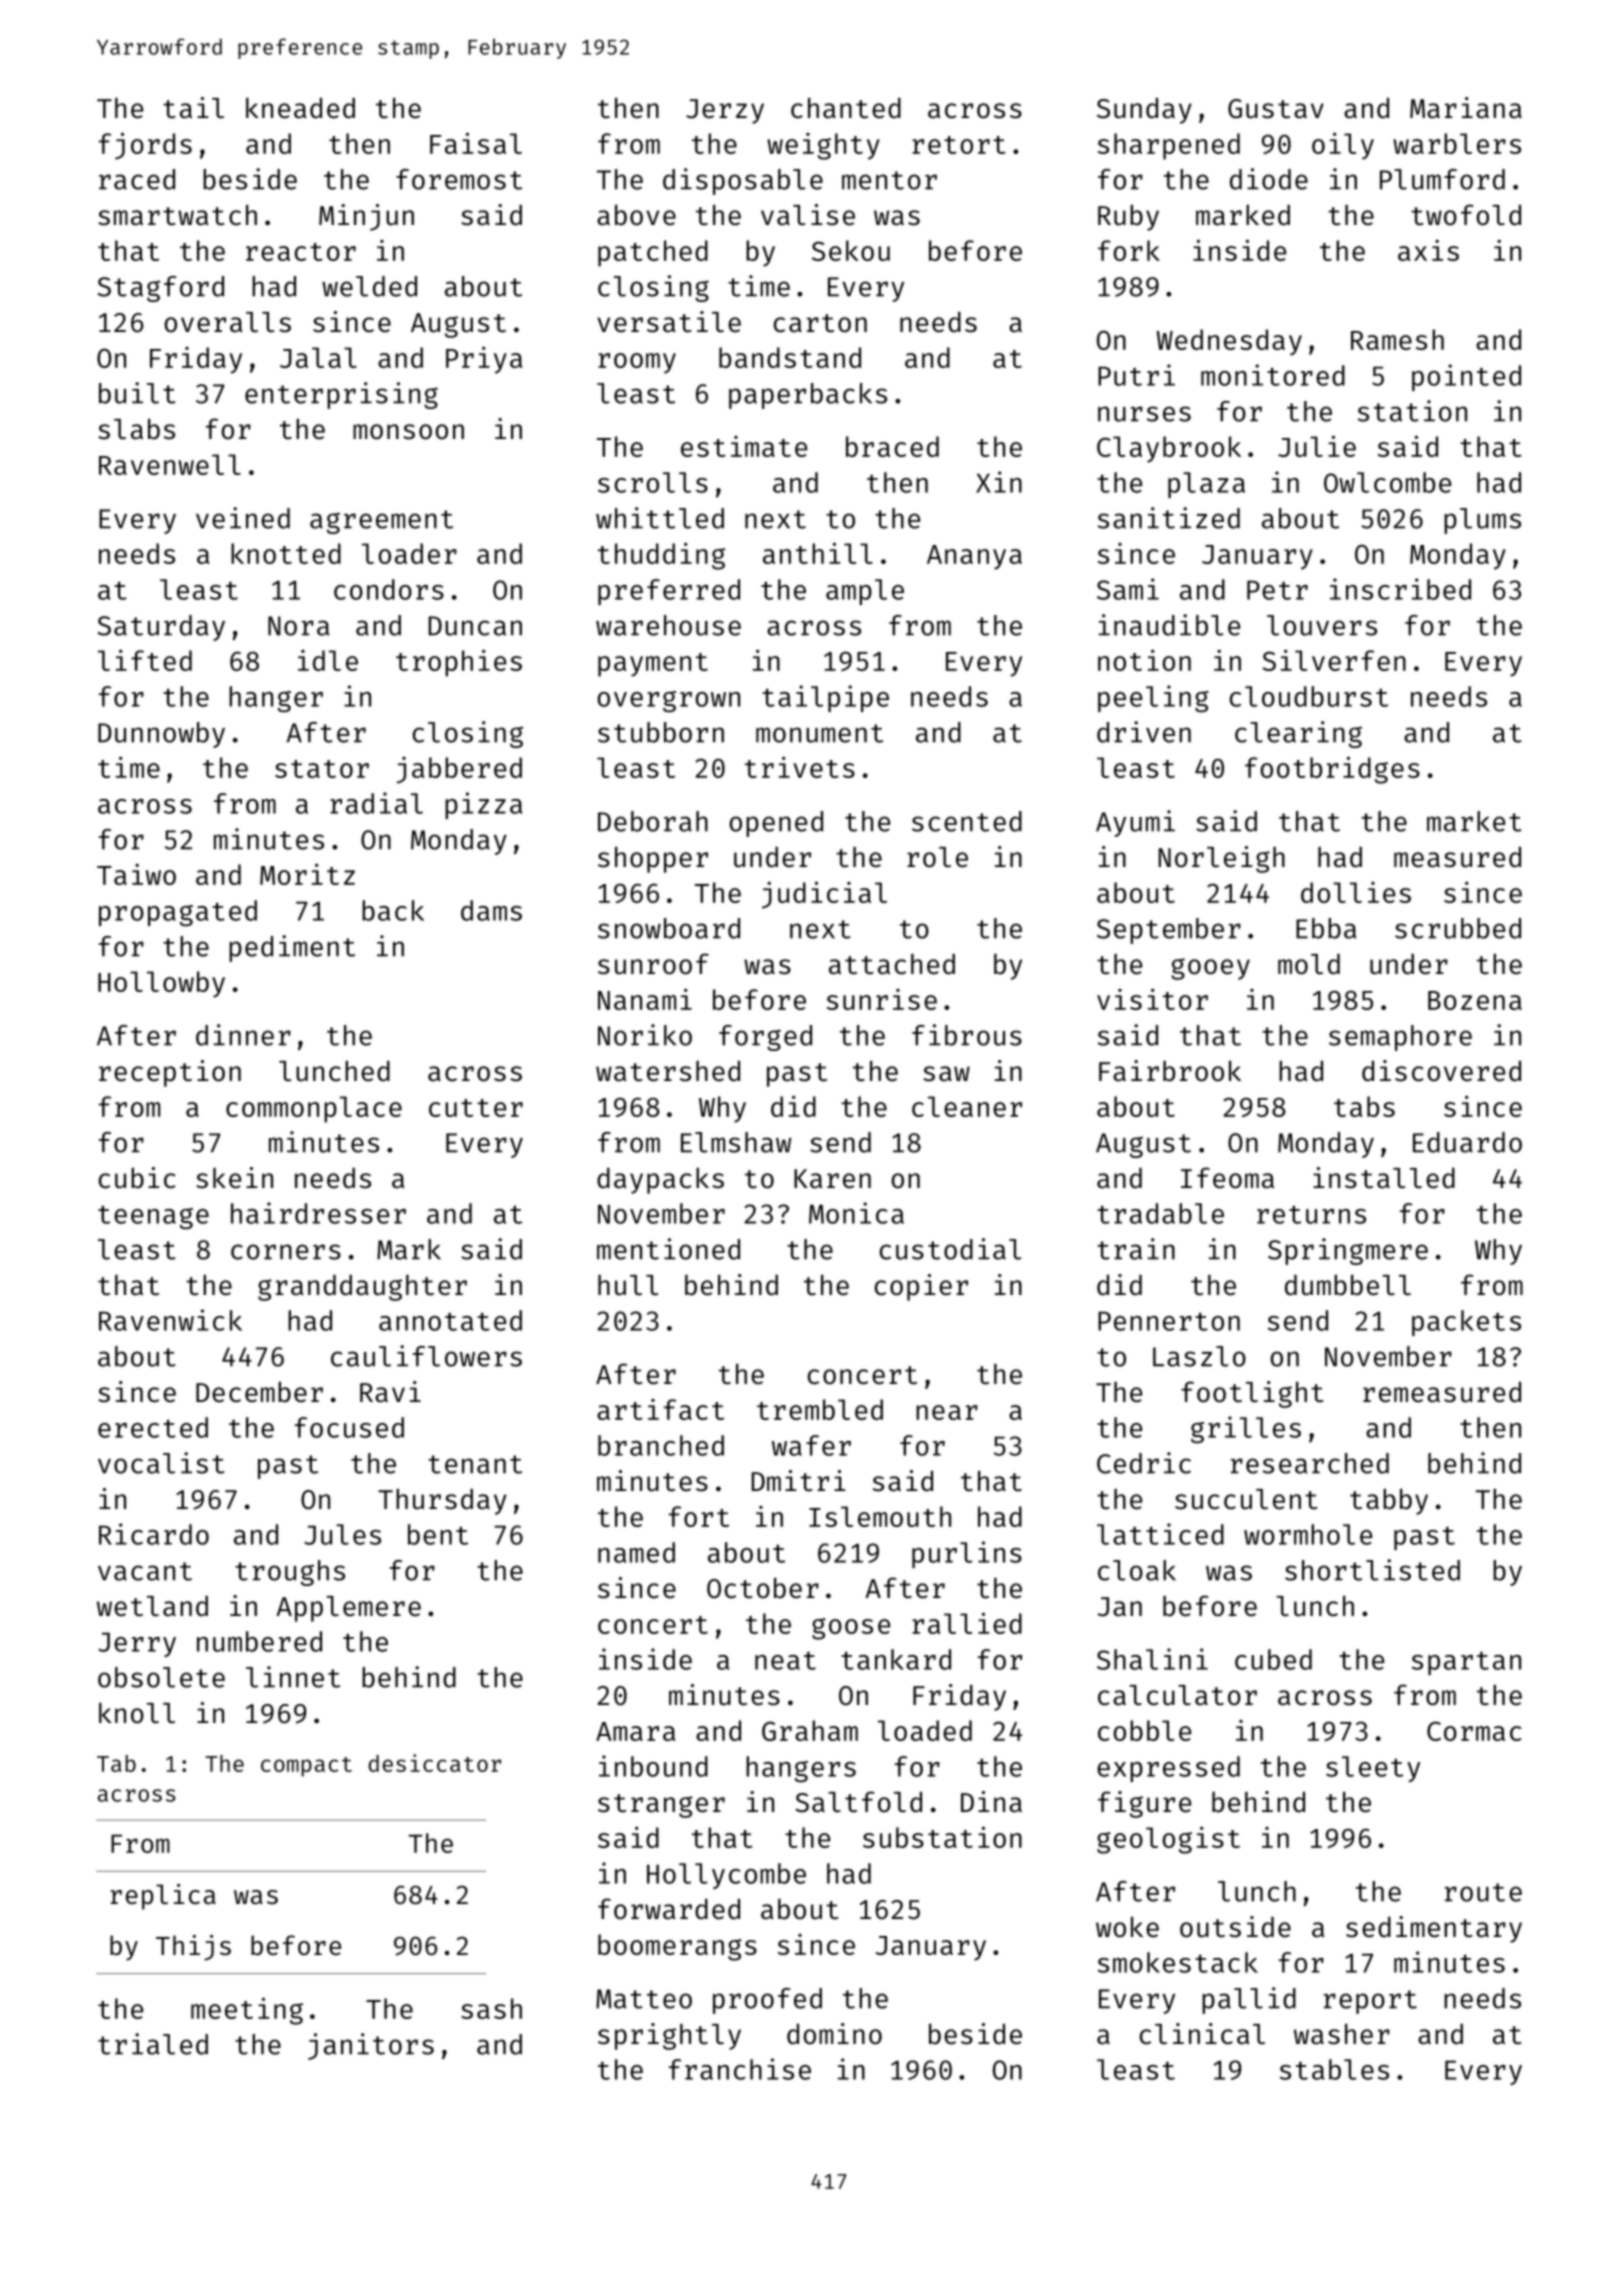 The width and height of the screenshot is (1620, 2292). I want to click on disposable, so click(743, 181).
